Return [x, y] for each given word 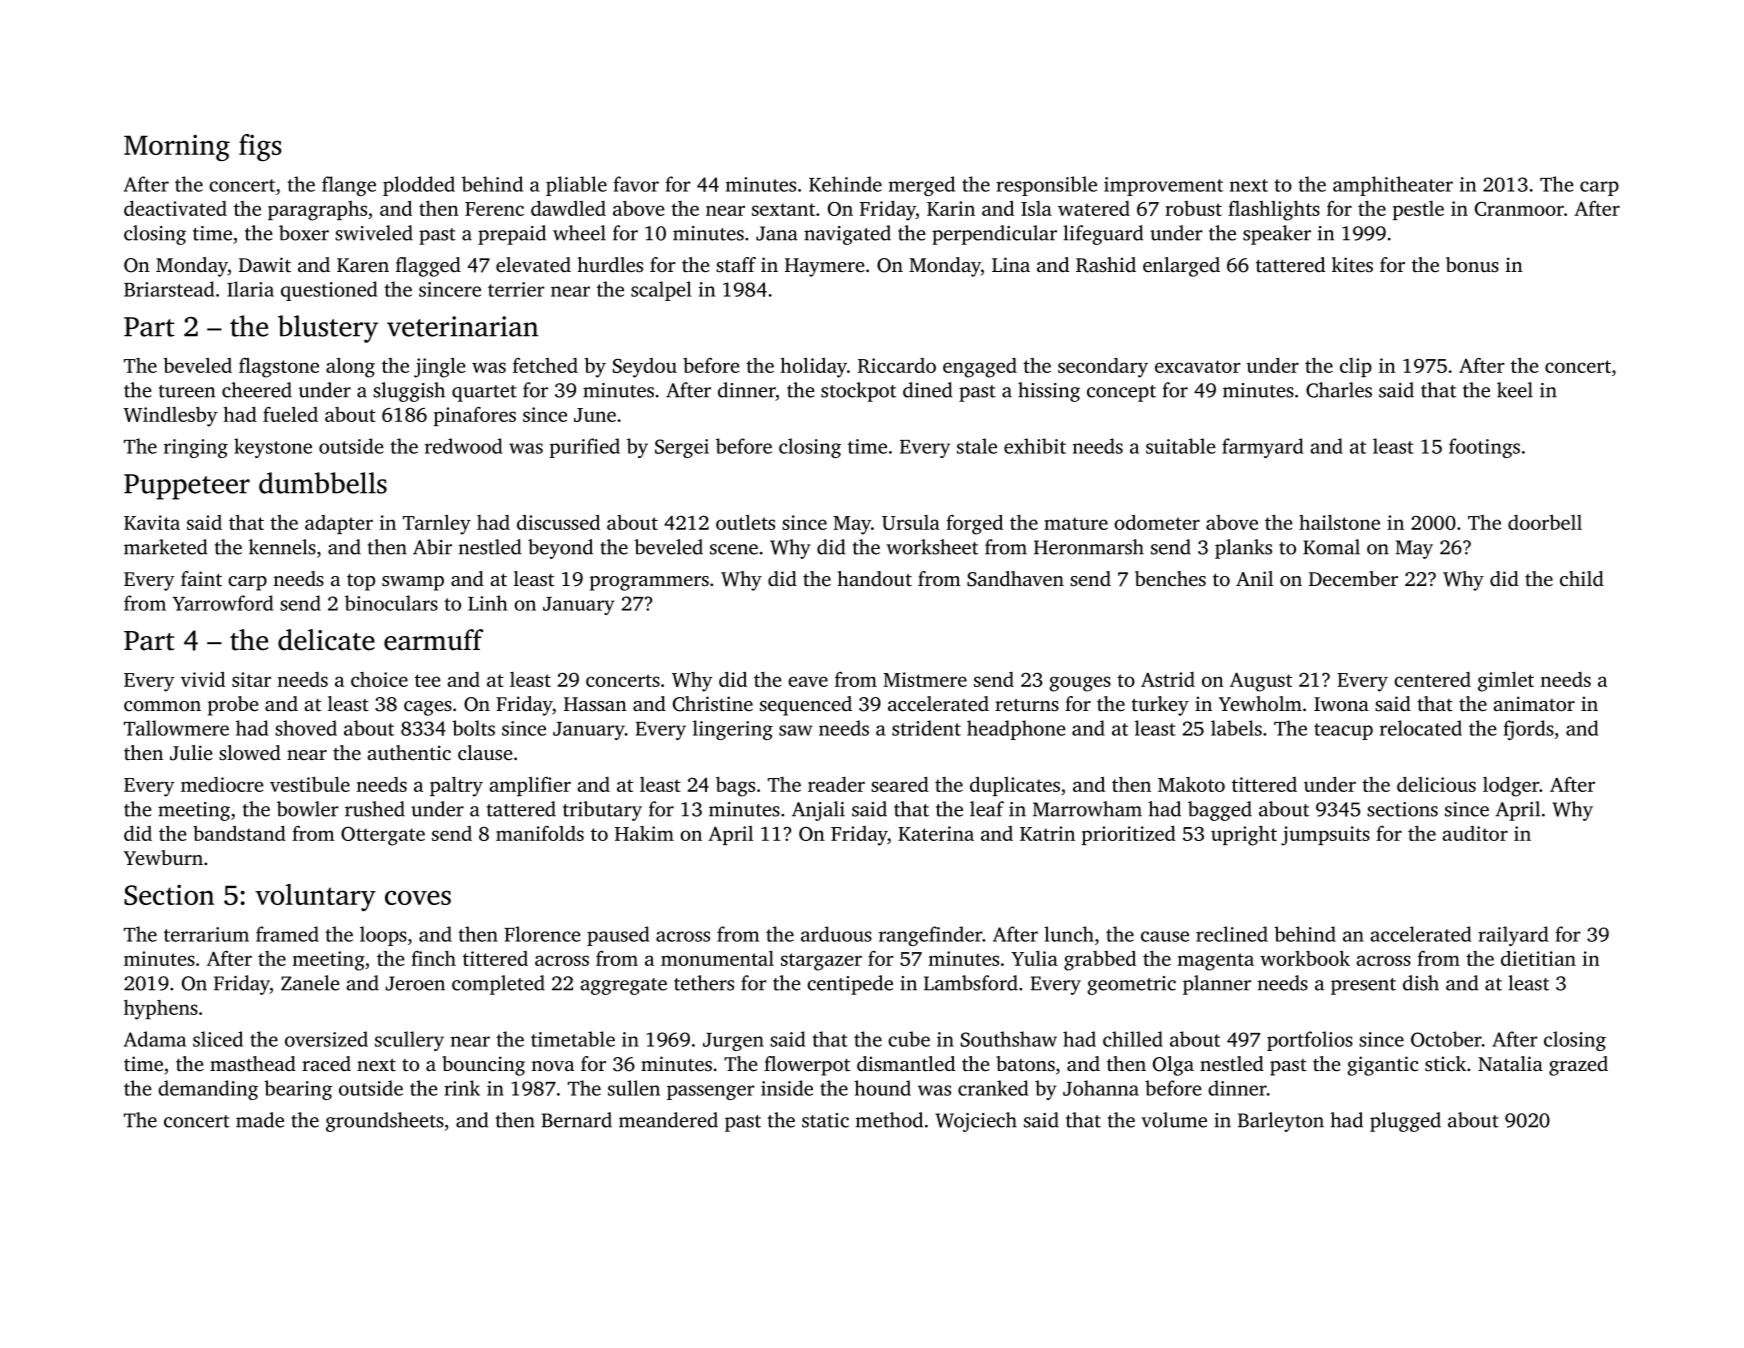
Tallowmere [176, 728]
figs [260, 147]
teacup [1343, 731]
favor [636, 184]
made [260, 1120]
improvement [1163, 186]
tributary [602, 811]
